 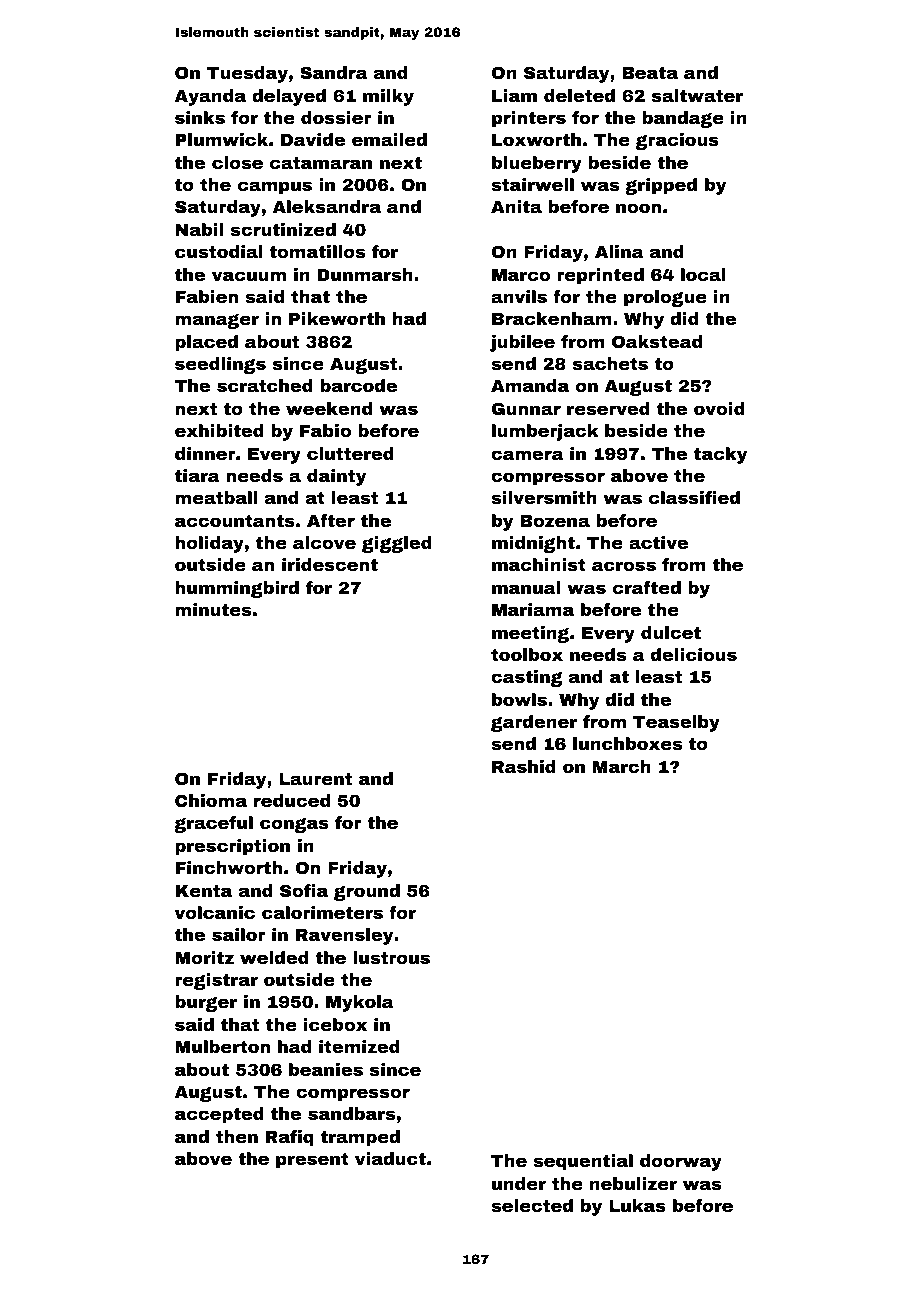 What do you see at coordinates (359, 1046) in the screenshot?
I see `itemized` at bounding box center [359, 1046].
